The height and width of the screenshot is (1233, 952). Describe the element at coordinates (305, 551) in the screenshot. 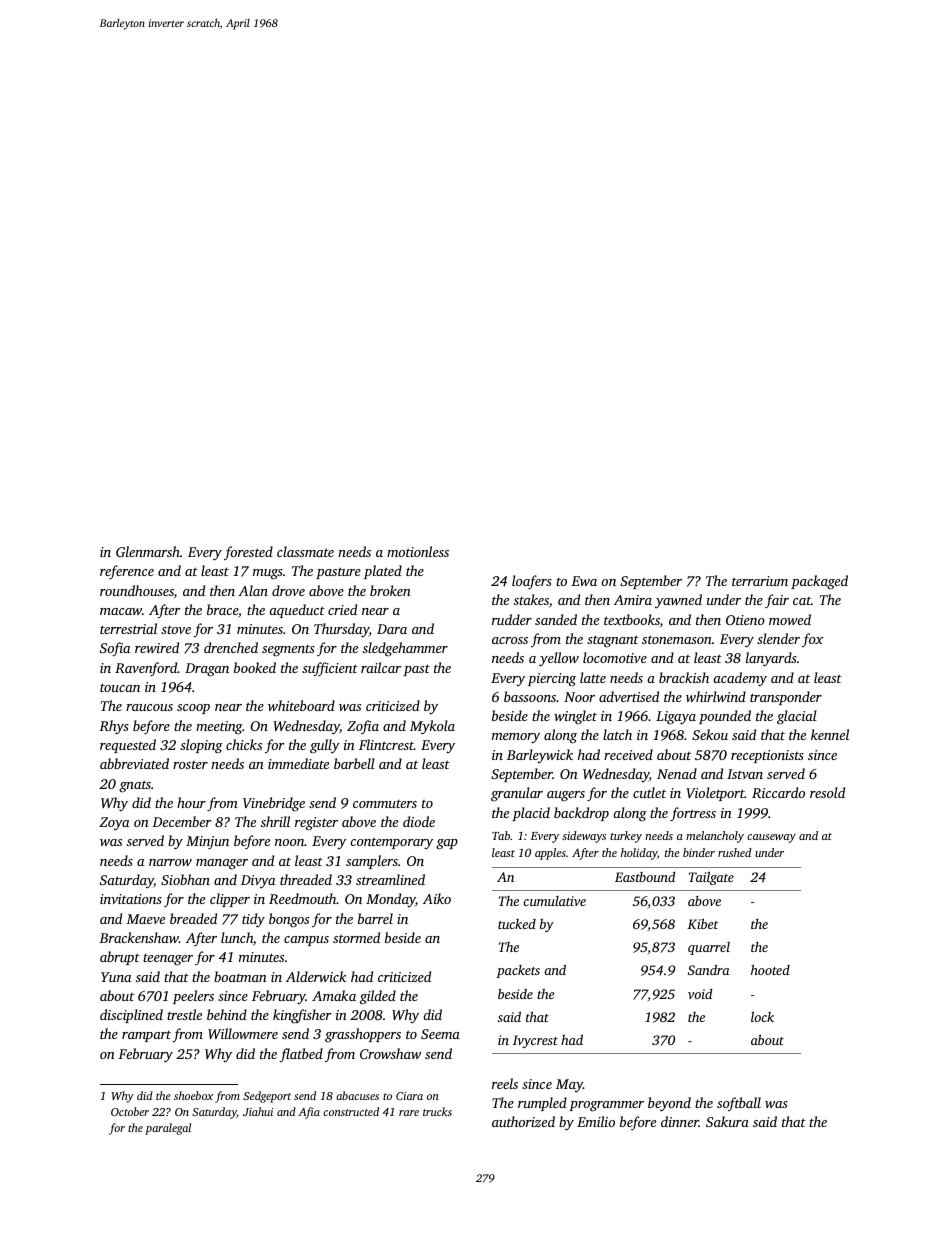

I see `classmate` at that location.
